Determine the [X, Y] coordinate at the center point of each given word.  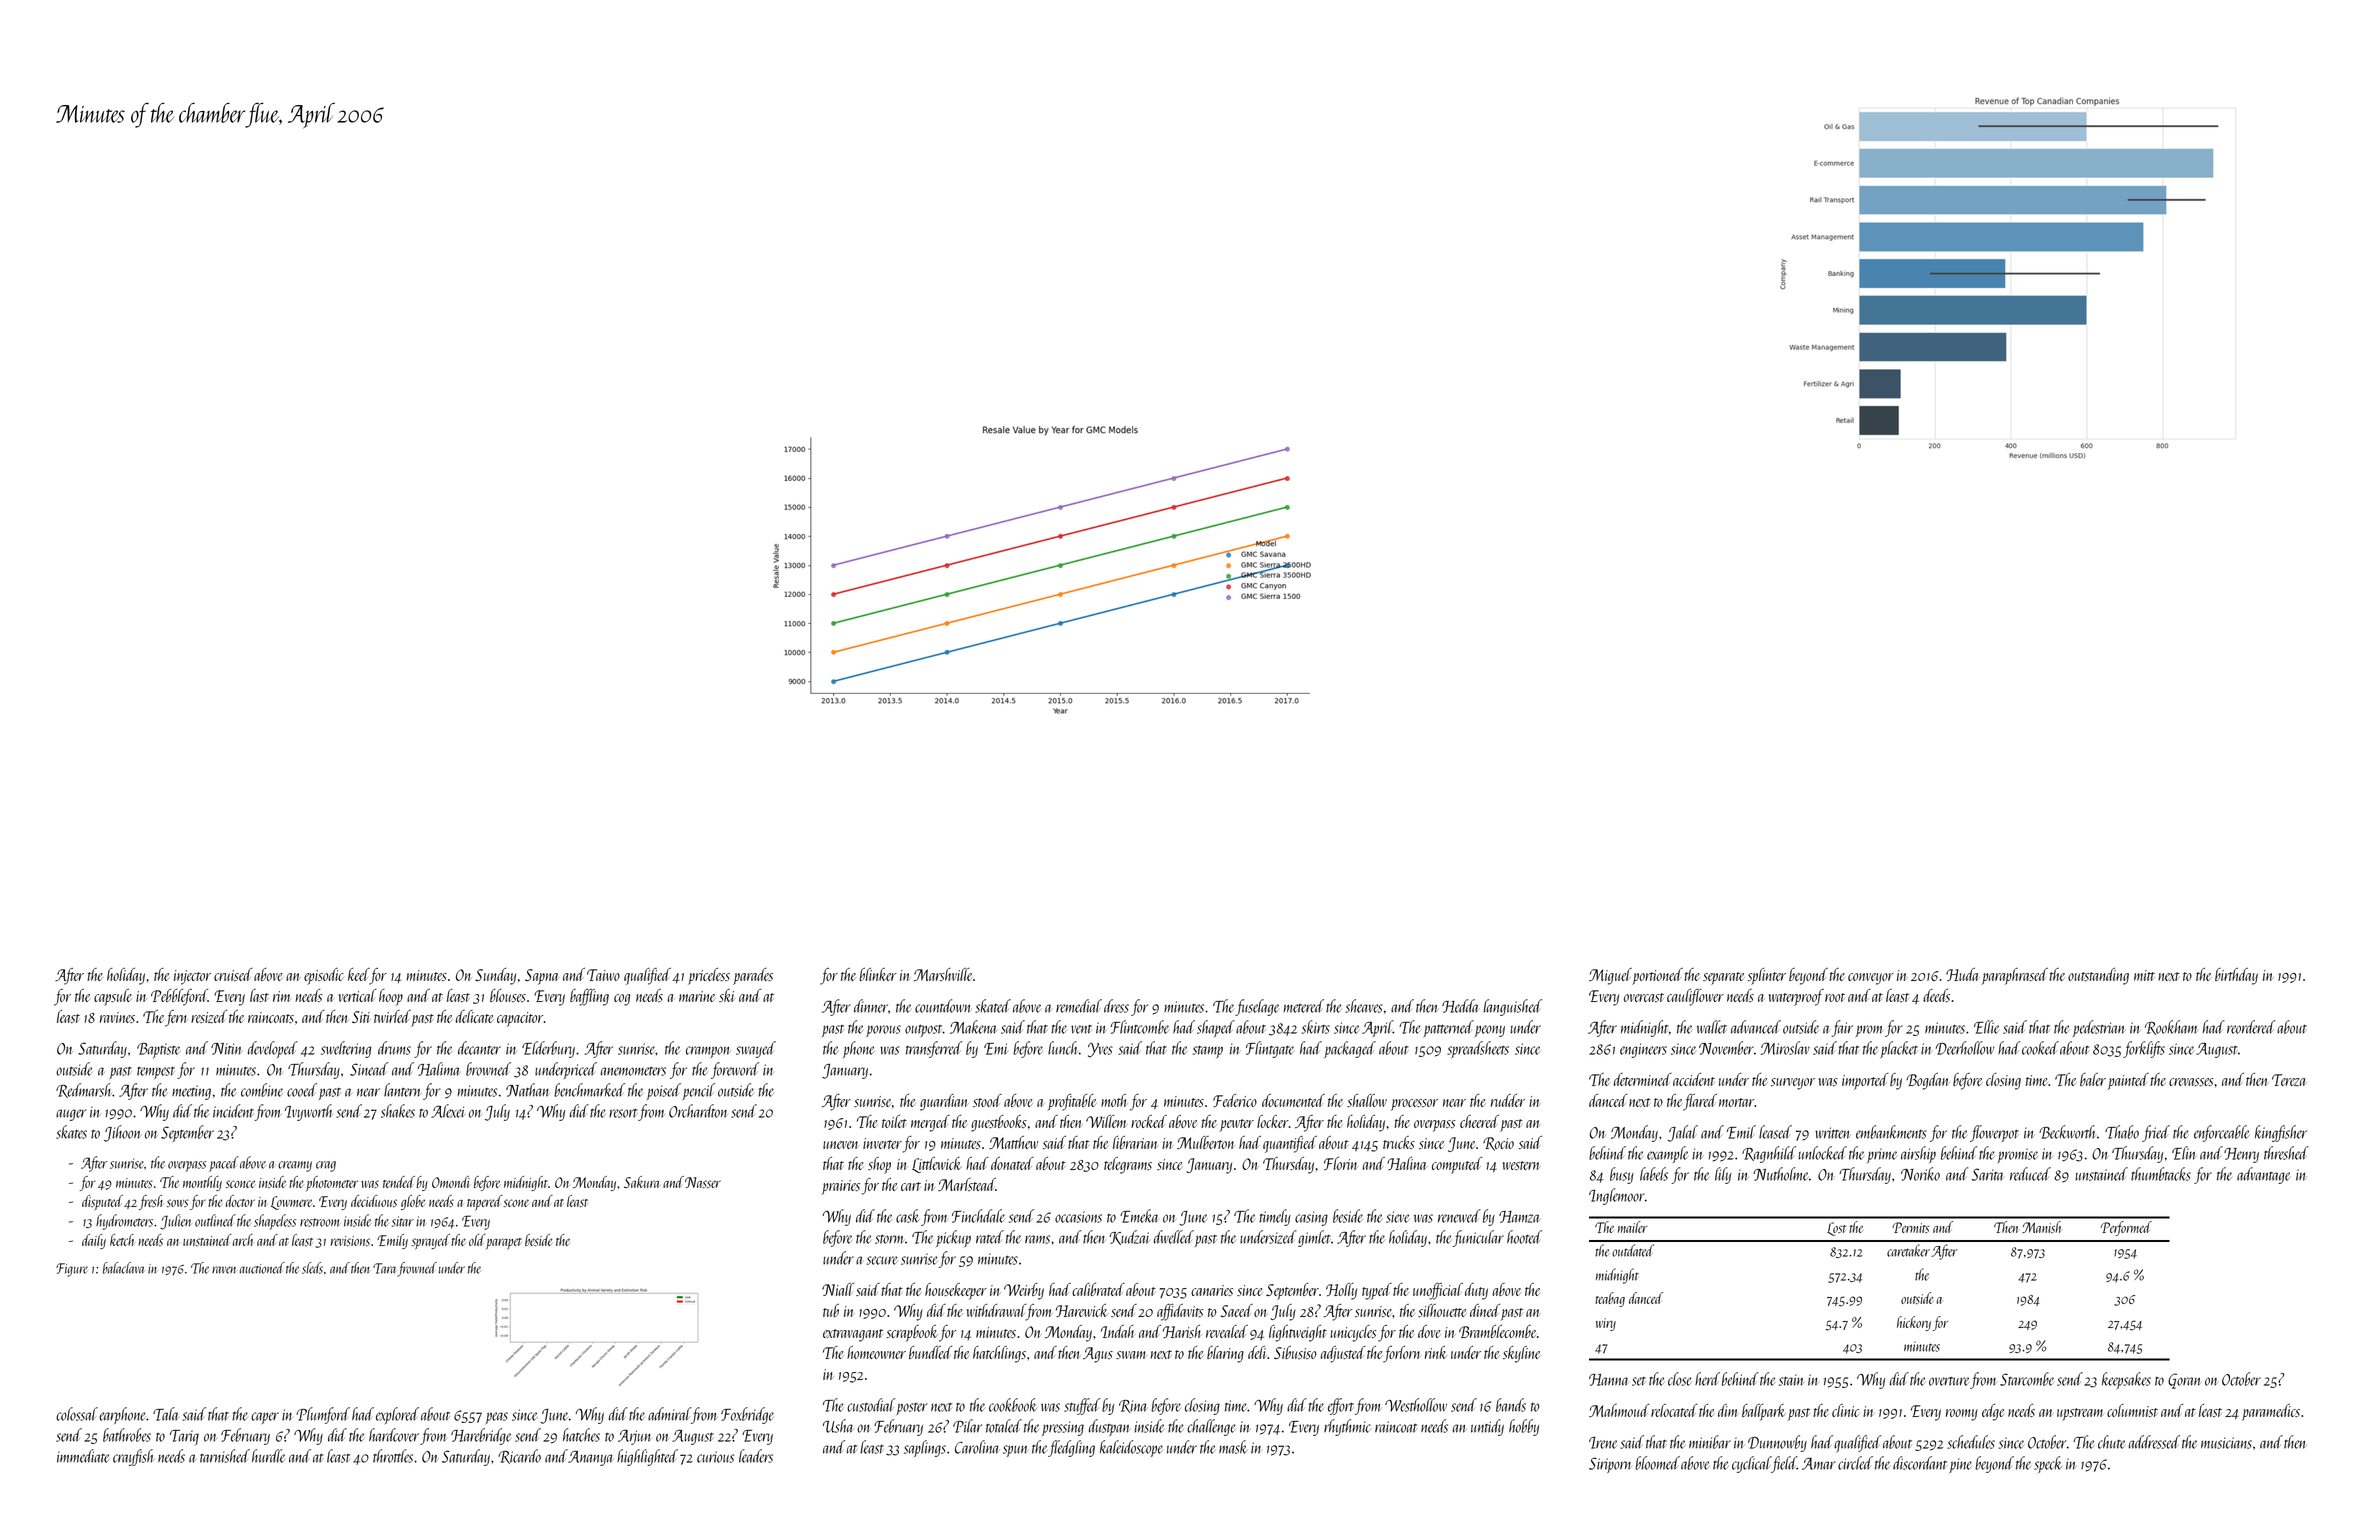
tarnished [225, 1456]
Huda [1963, 974]
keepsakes [2126, 1380]
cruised [233, 974]
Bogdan [1928, 1081]
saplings [925, 1448]
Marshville [943, 974]
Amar [1819, 1464]
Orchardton [698, 1111]
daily [94, 1241]
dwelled [1174, 1237]
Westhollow [1416, 1405]
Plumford [323, 1415]
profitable [1072, 1102]
